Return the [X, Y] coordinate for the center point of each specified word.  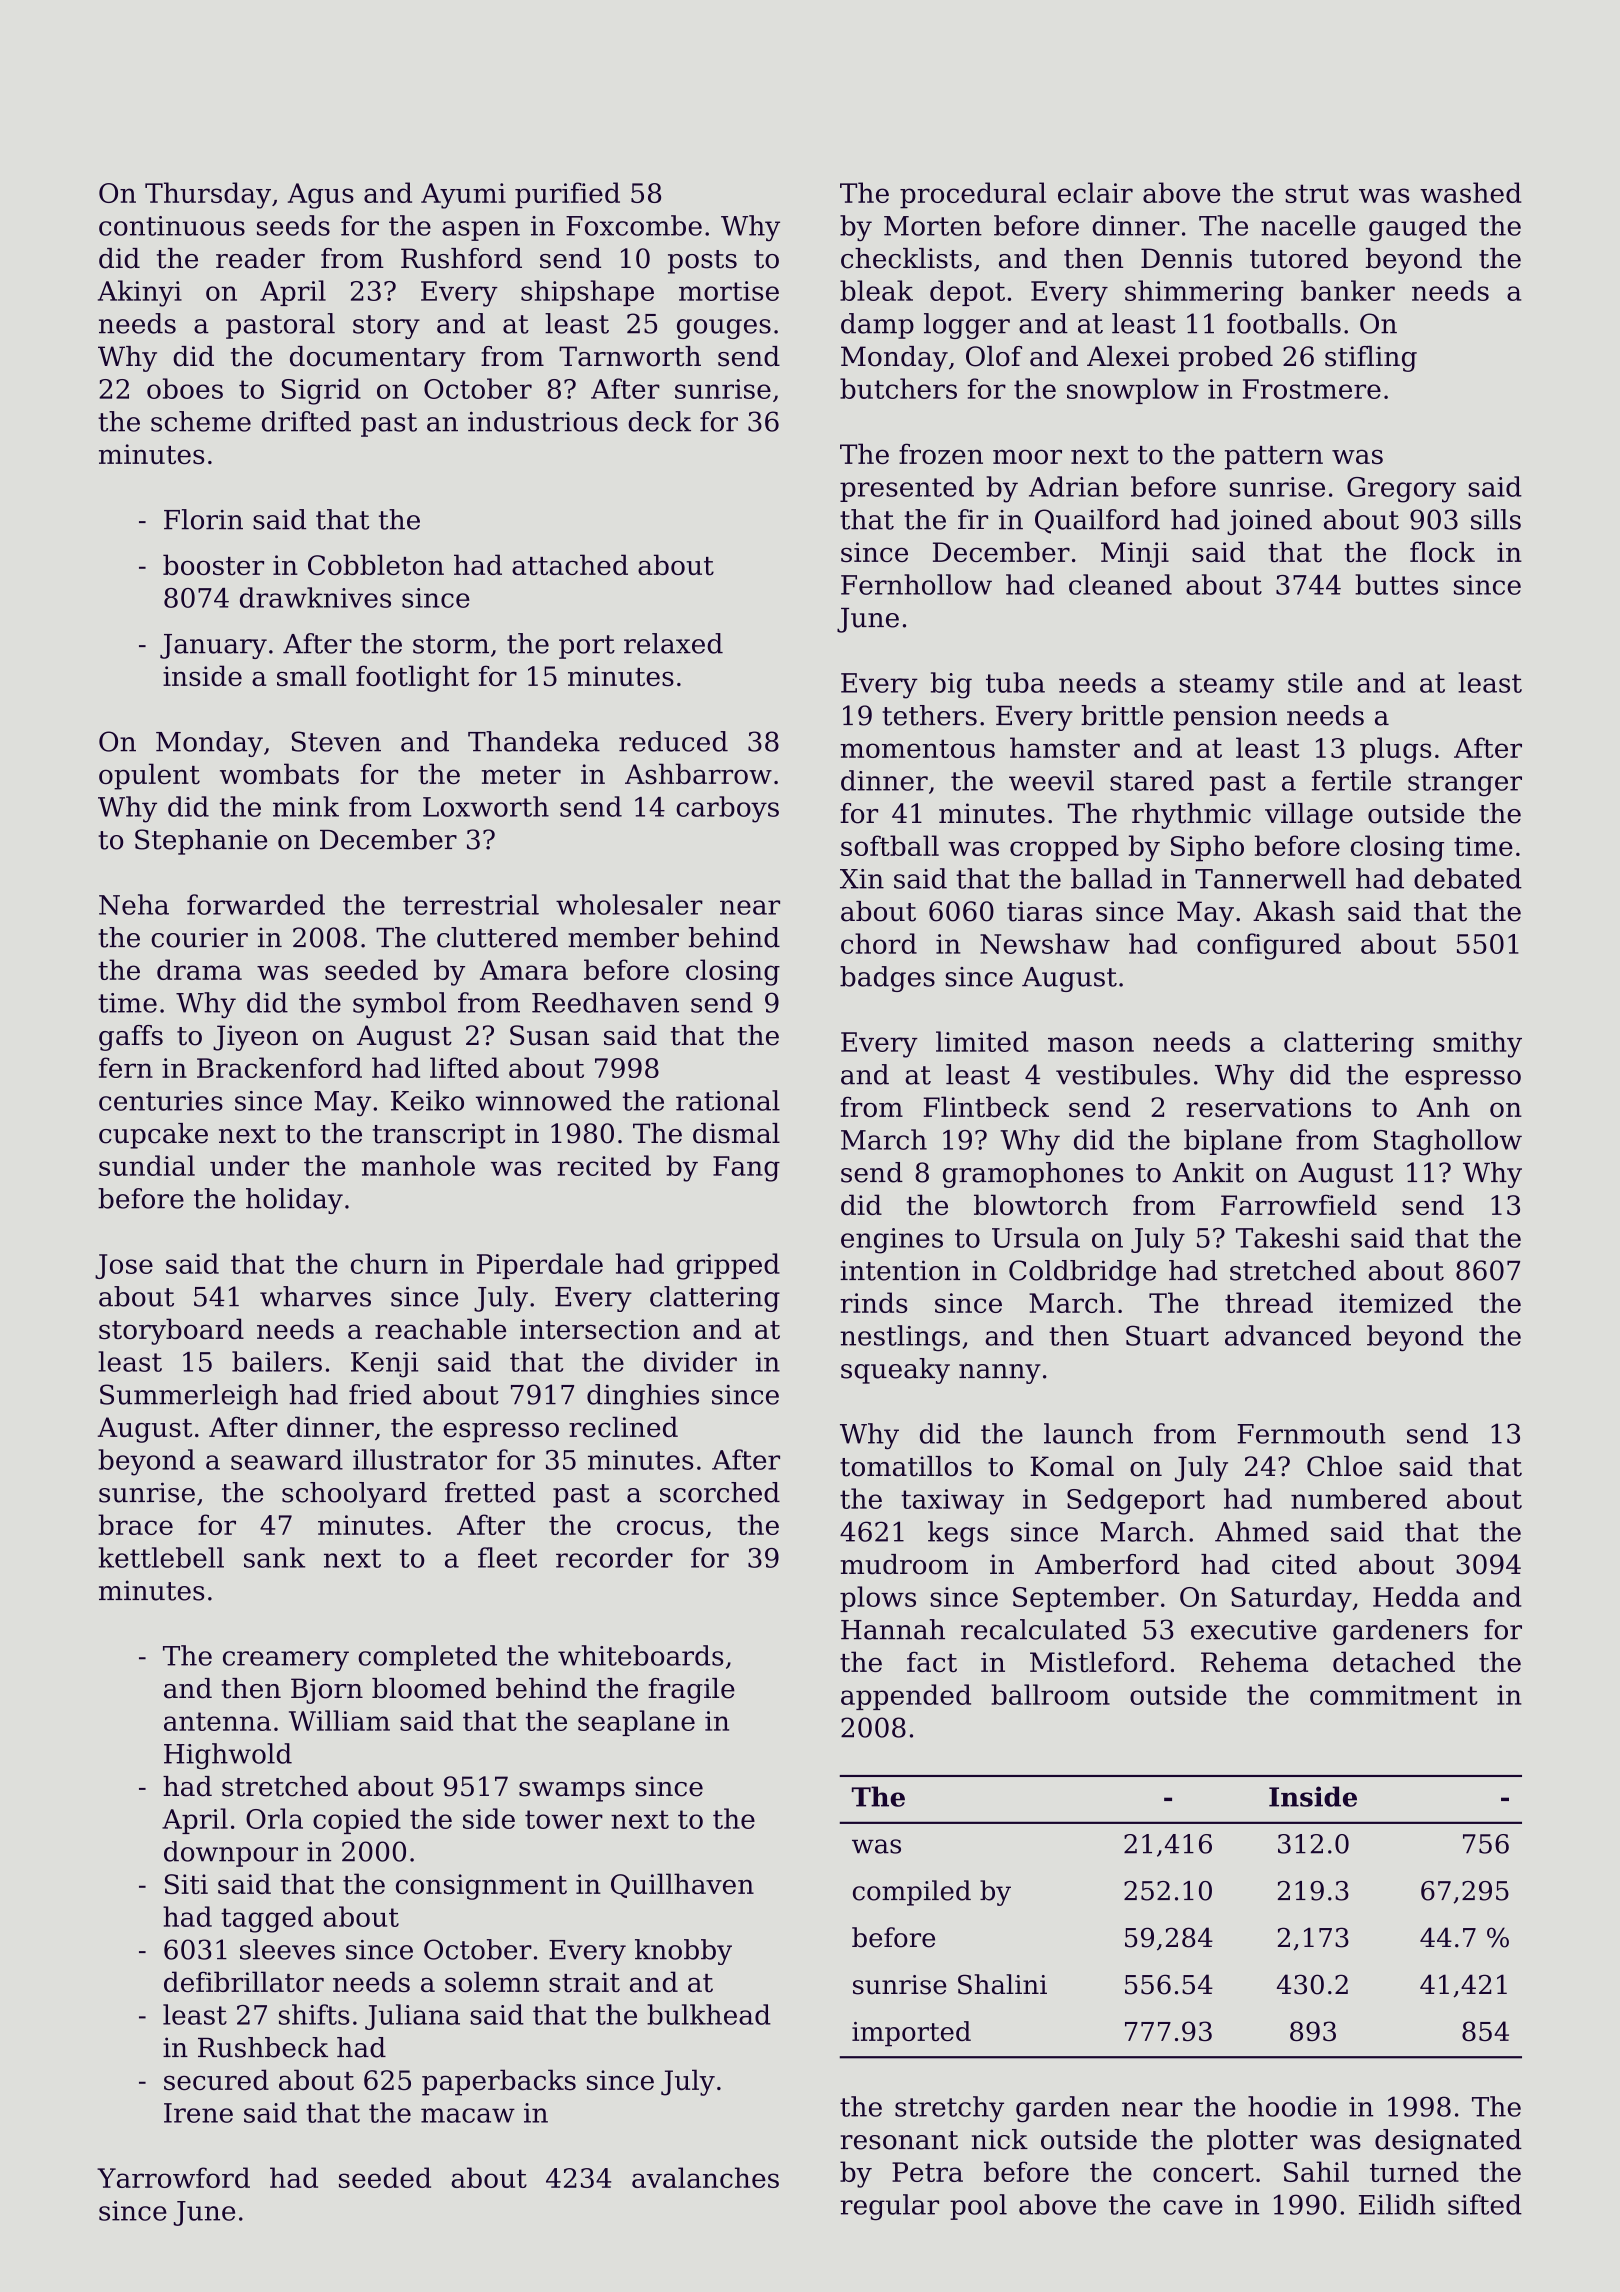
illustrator [420, 1459]
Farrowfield [1299, 1204]
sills [1496, 519]
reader [260, 258]
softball [890, 845]
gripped [728, 1266]
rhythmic [1191, 816]
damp [877, 326]
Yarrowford [173, 2177]
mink [306, 806]
